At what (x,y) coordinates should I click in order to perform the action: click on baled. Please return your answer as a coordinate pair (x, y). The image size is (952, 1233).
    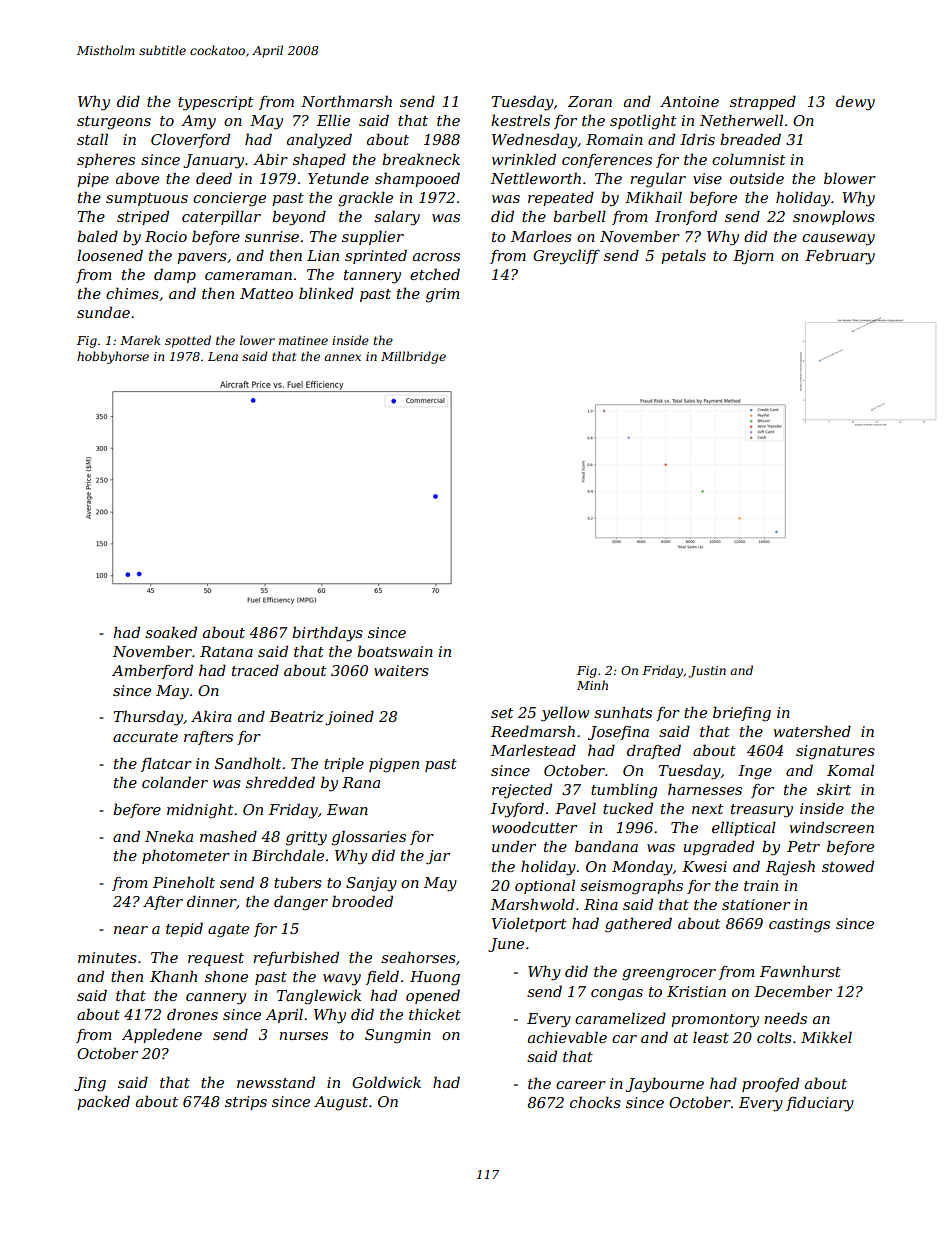
    Looking at the image, I should click on (97, 236).
